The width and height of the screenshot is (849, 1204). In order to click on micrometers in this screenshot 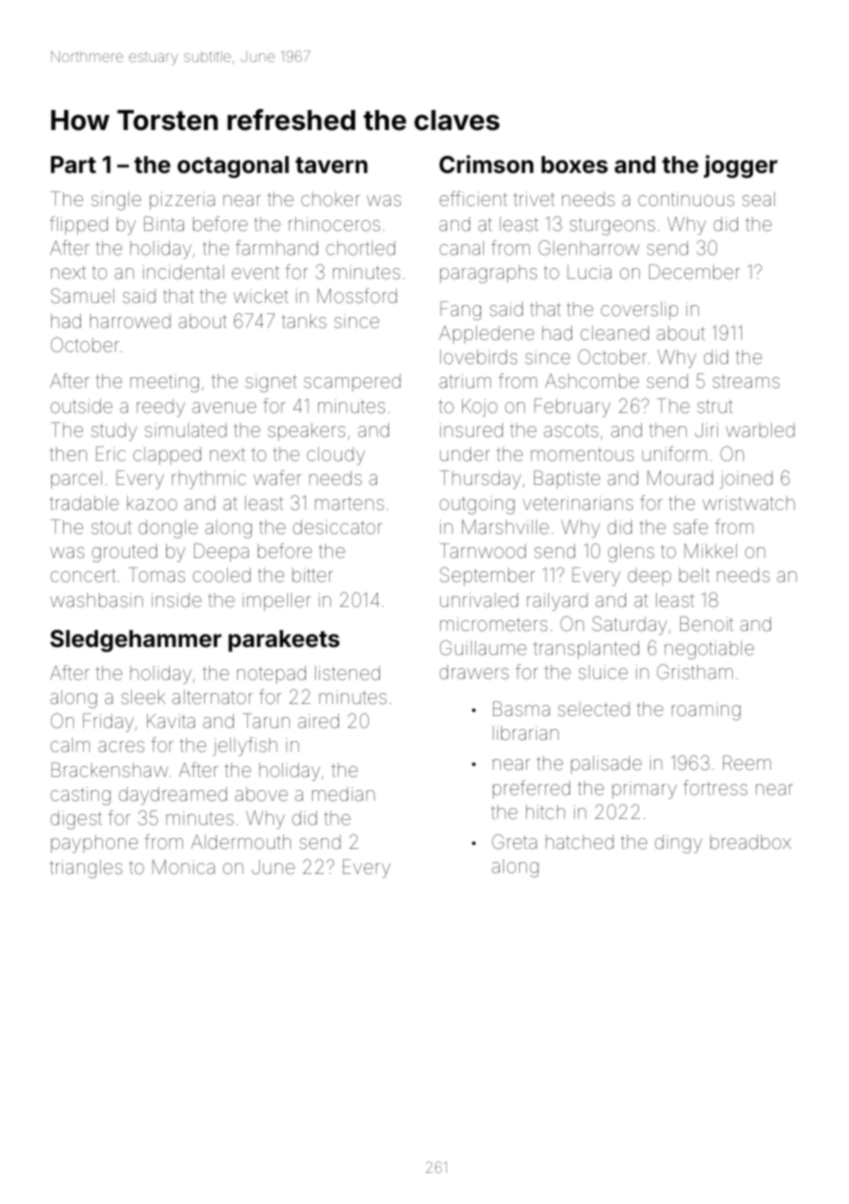, I will do `click(493, 624)`.
